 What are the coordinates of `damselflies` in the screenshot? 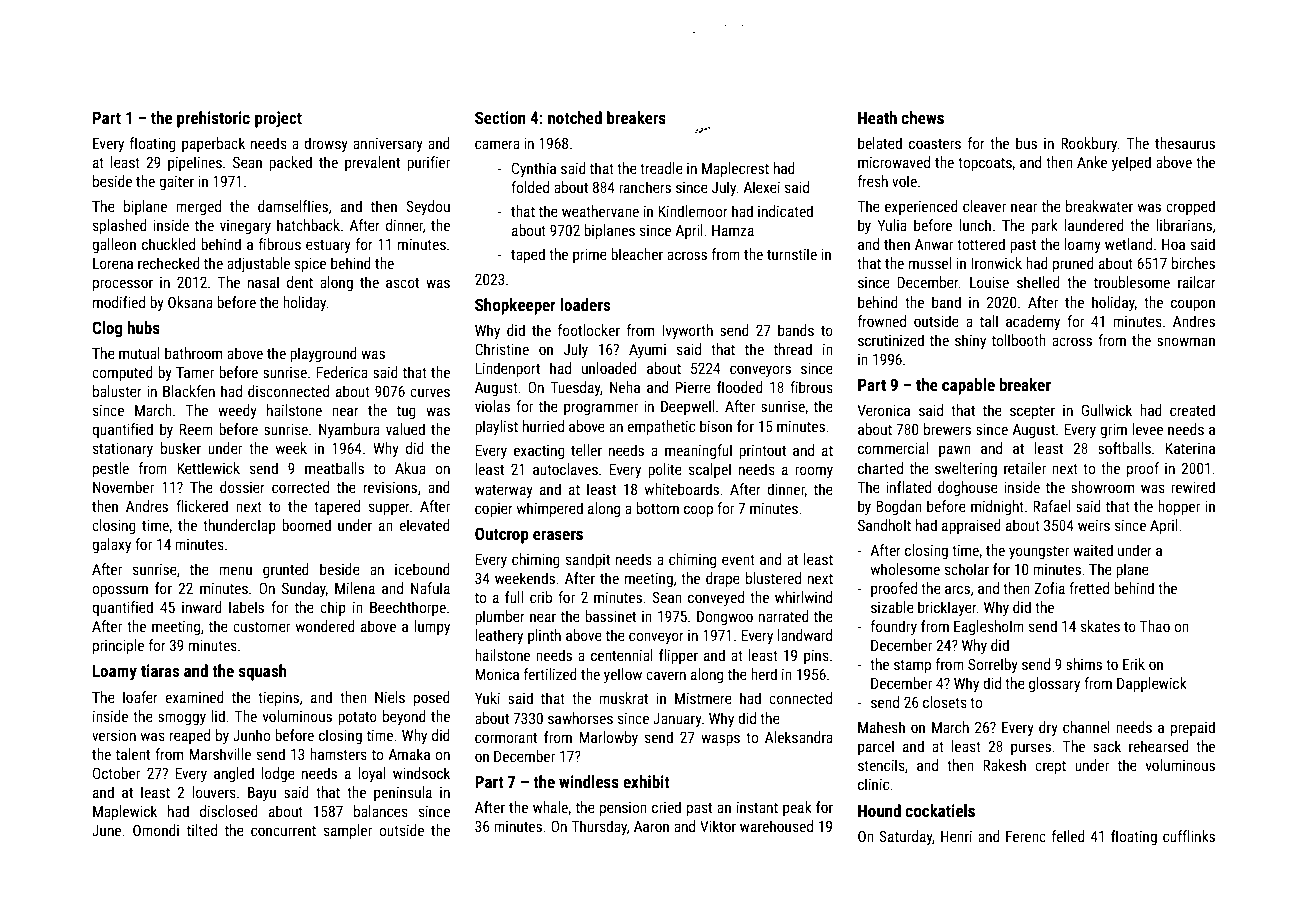 It's located at (293, 206).
